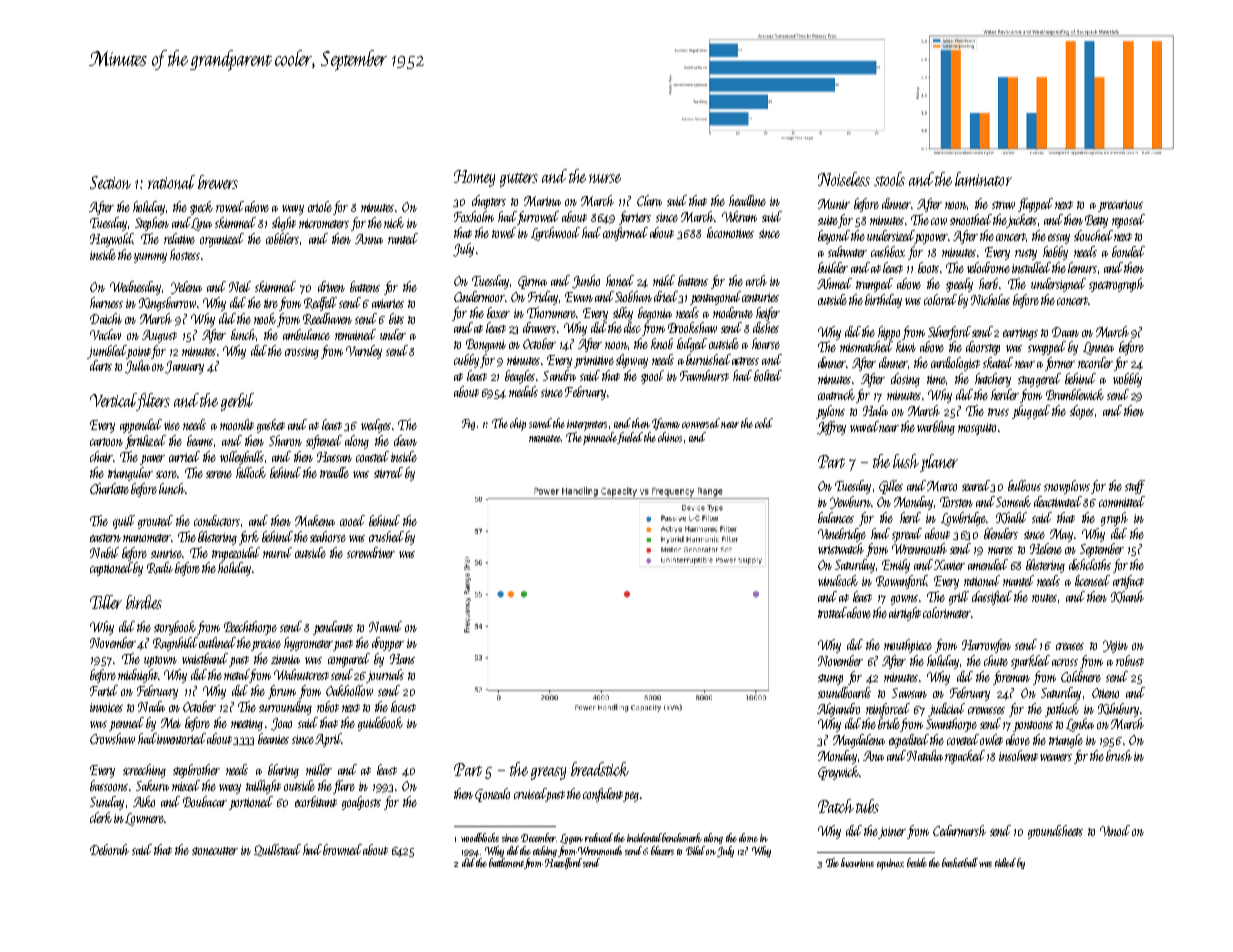 The image size is (1233, 952). Describe the element at coordinates (328, 706) in the screenshot. I see `robot` at that location.
